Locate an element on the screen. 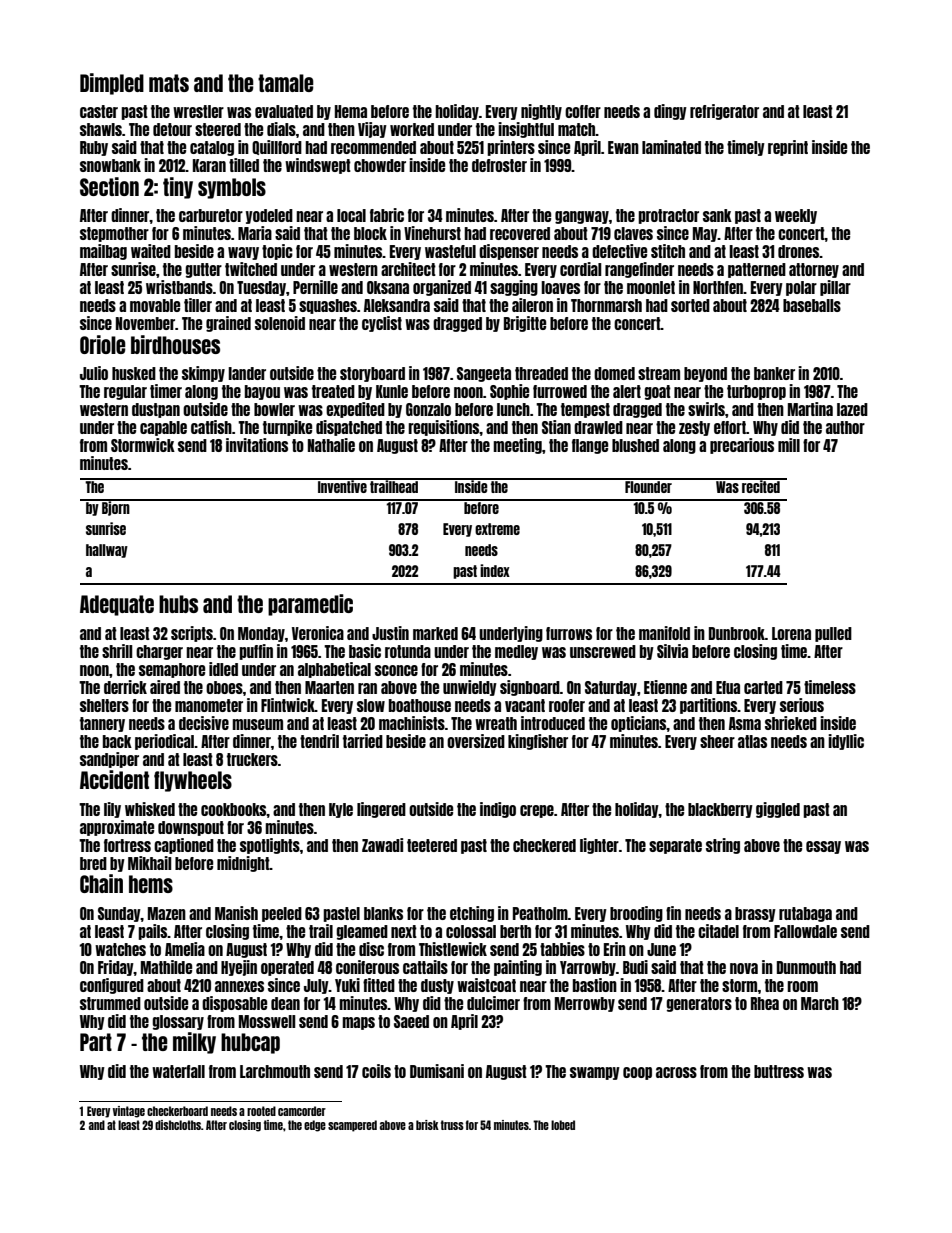  tamale is located at coordinates (286, 83).
